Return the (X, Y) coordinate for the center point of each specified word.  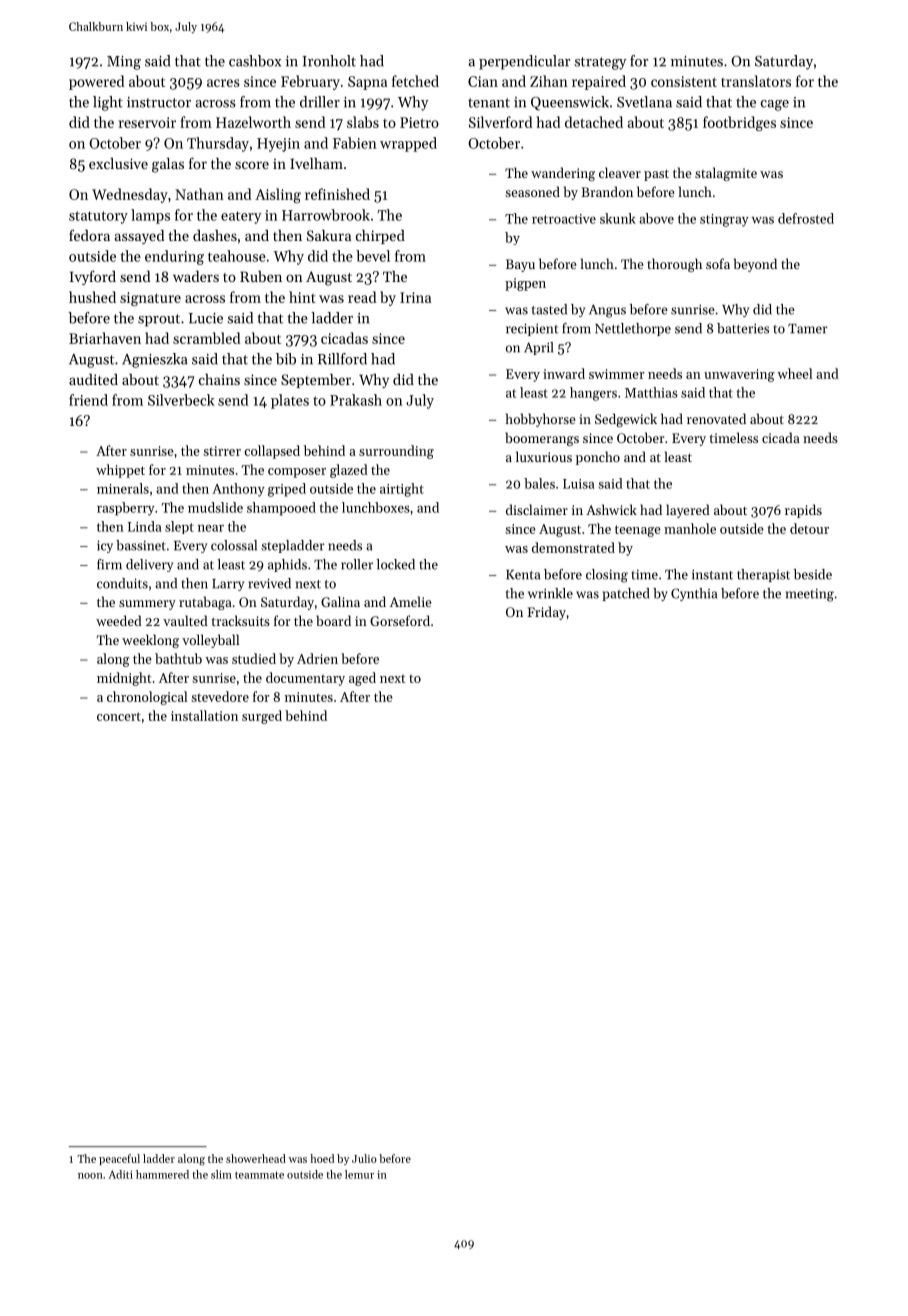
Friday (546, 613)
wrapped (408, 144)
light (108, 103)
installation (204, 715)
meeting (810, 595)
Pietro (419, 122)
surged (262, 717)
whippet (120, 471)
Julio (364, 1158)
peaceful (119, 1159)
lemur (359, 1174)
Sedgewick (626, 420)
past (656, 175)
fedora (89, 235)
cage (775, 105)
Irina (415, 297)
